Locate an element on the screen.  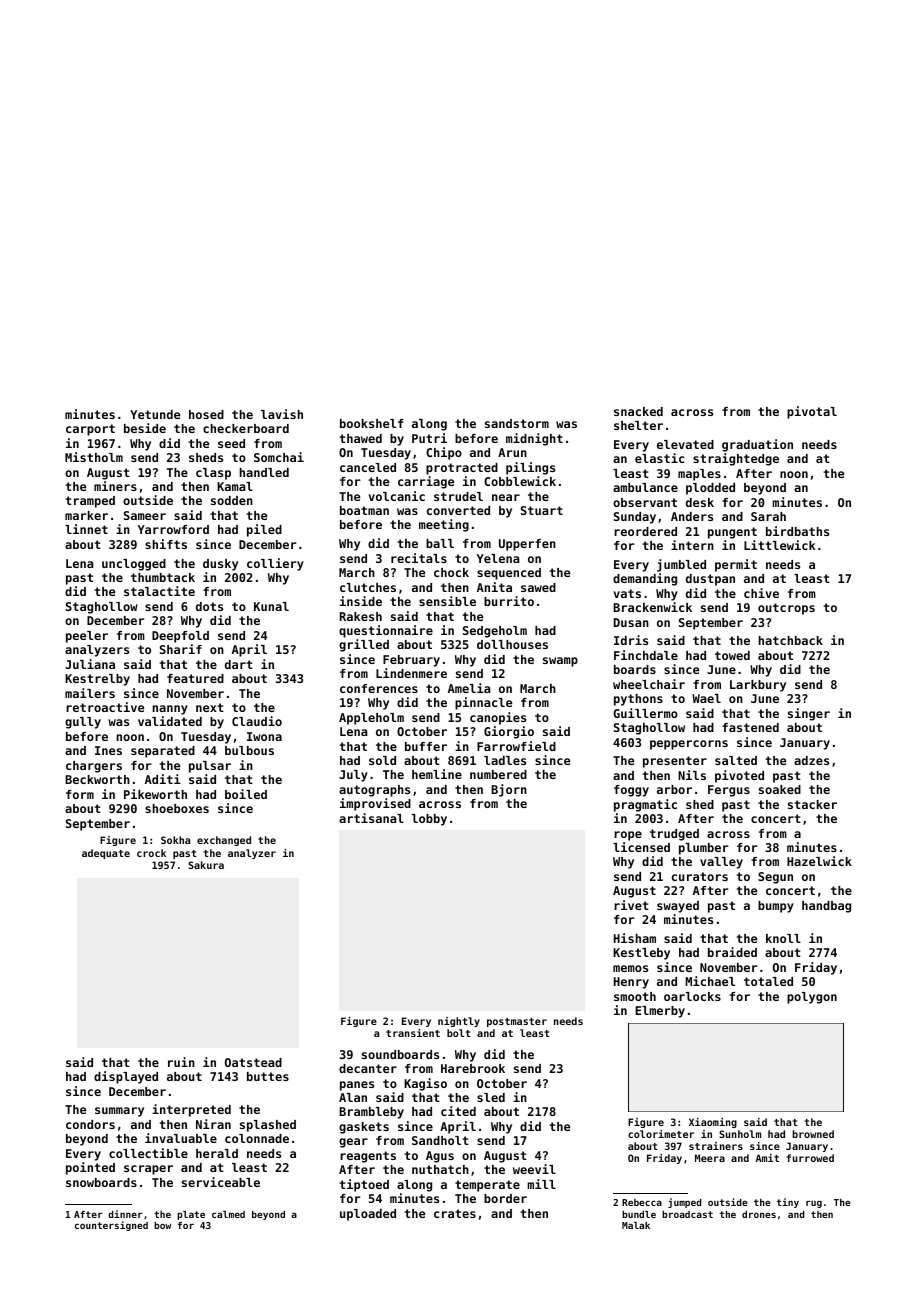
browned is located at coordinates (813, 1134).
